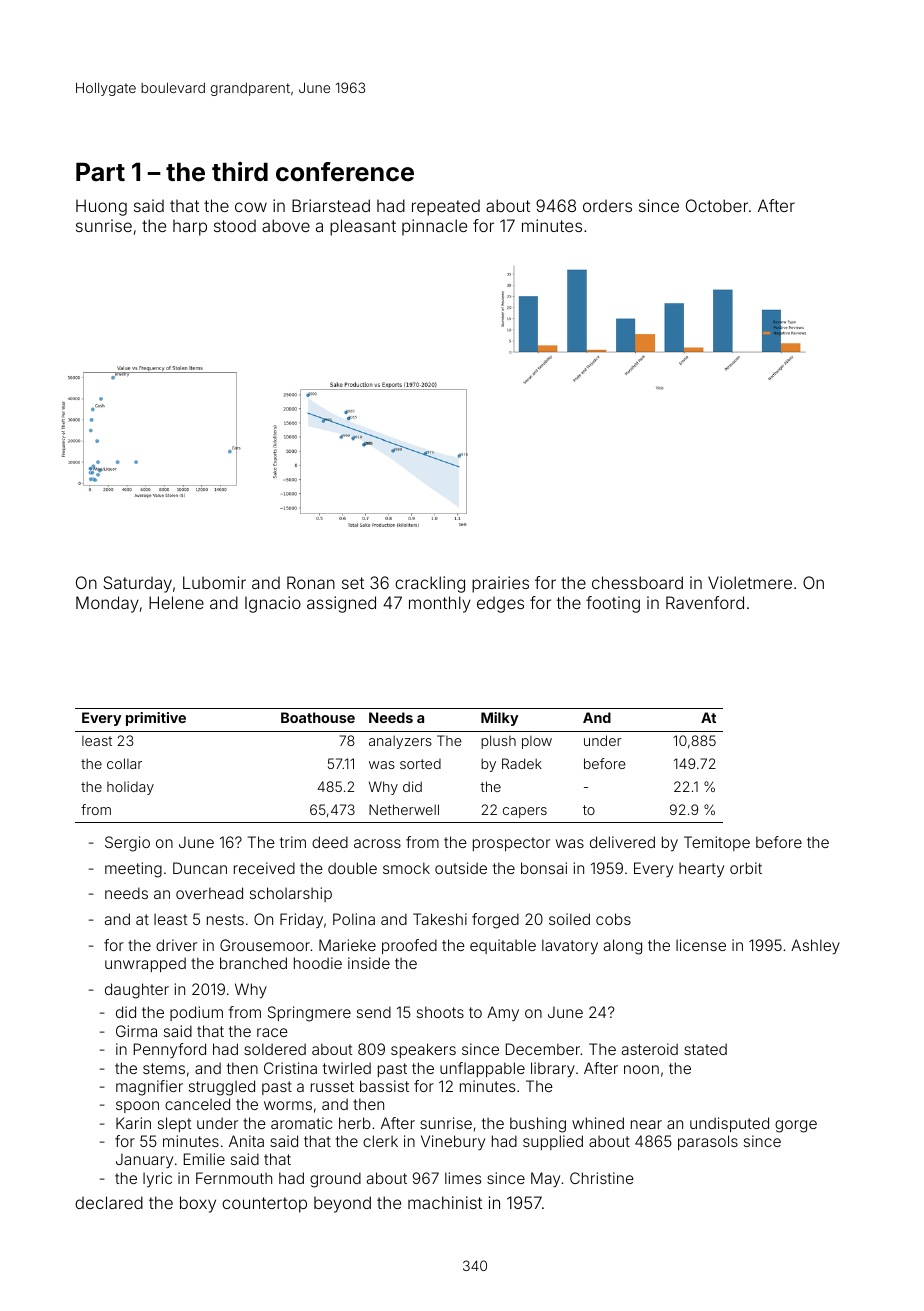 This document has width=924, height=1311. I want to click on Vinebury, so click(453, 1142).
